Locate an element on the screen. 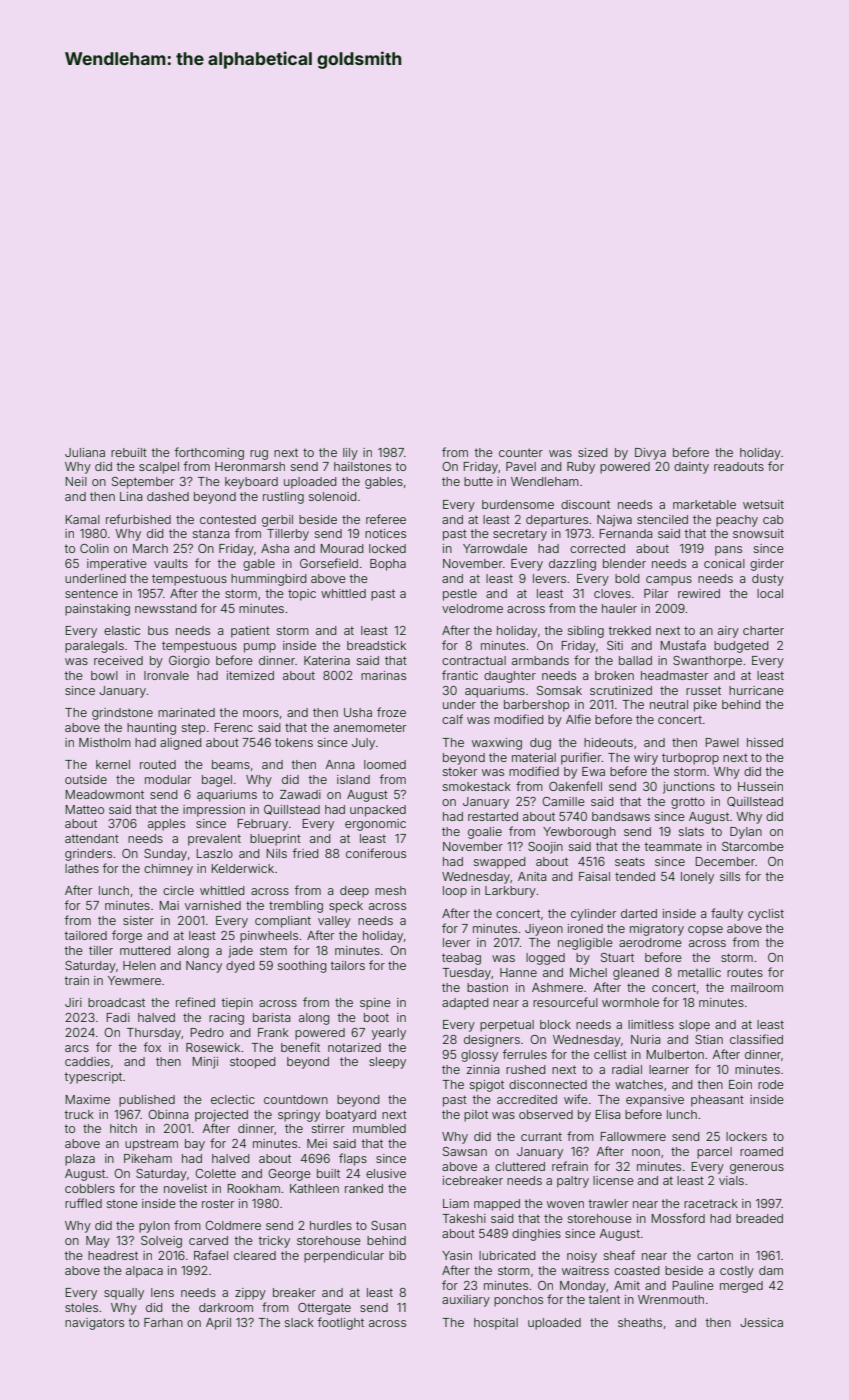  George is located at coordinates (289, 1175).
